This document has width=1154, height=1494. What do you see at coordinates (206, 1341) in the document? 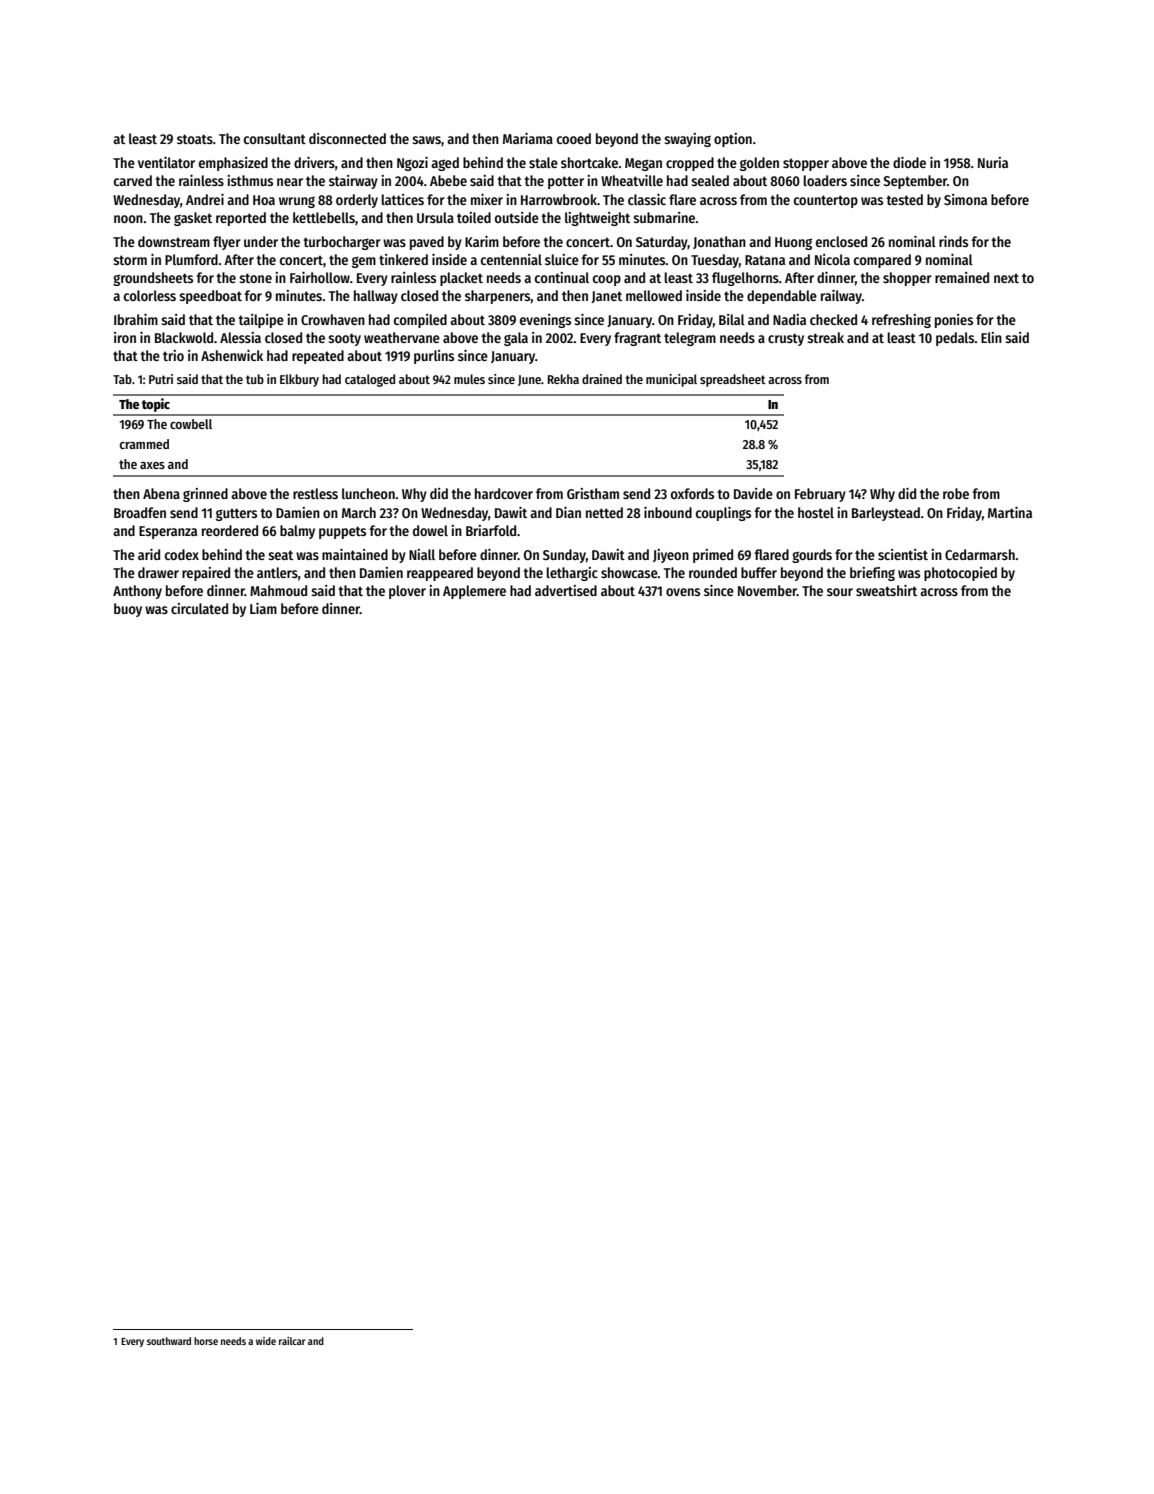
I see `horse` at bounding box center [206, 1341].
